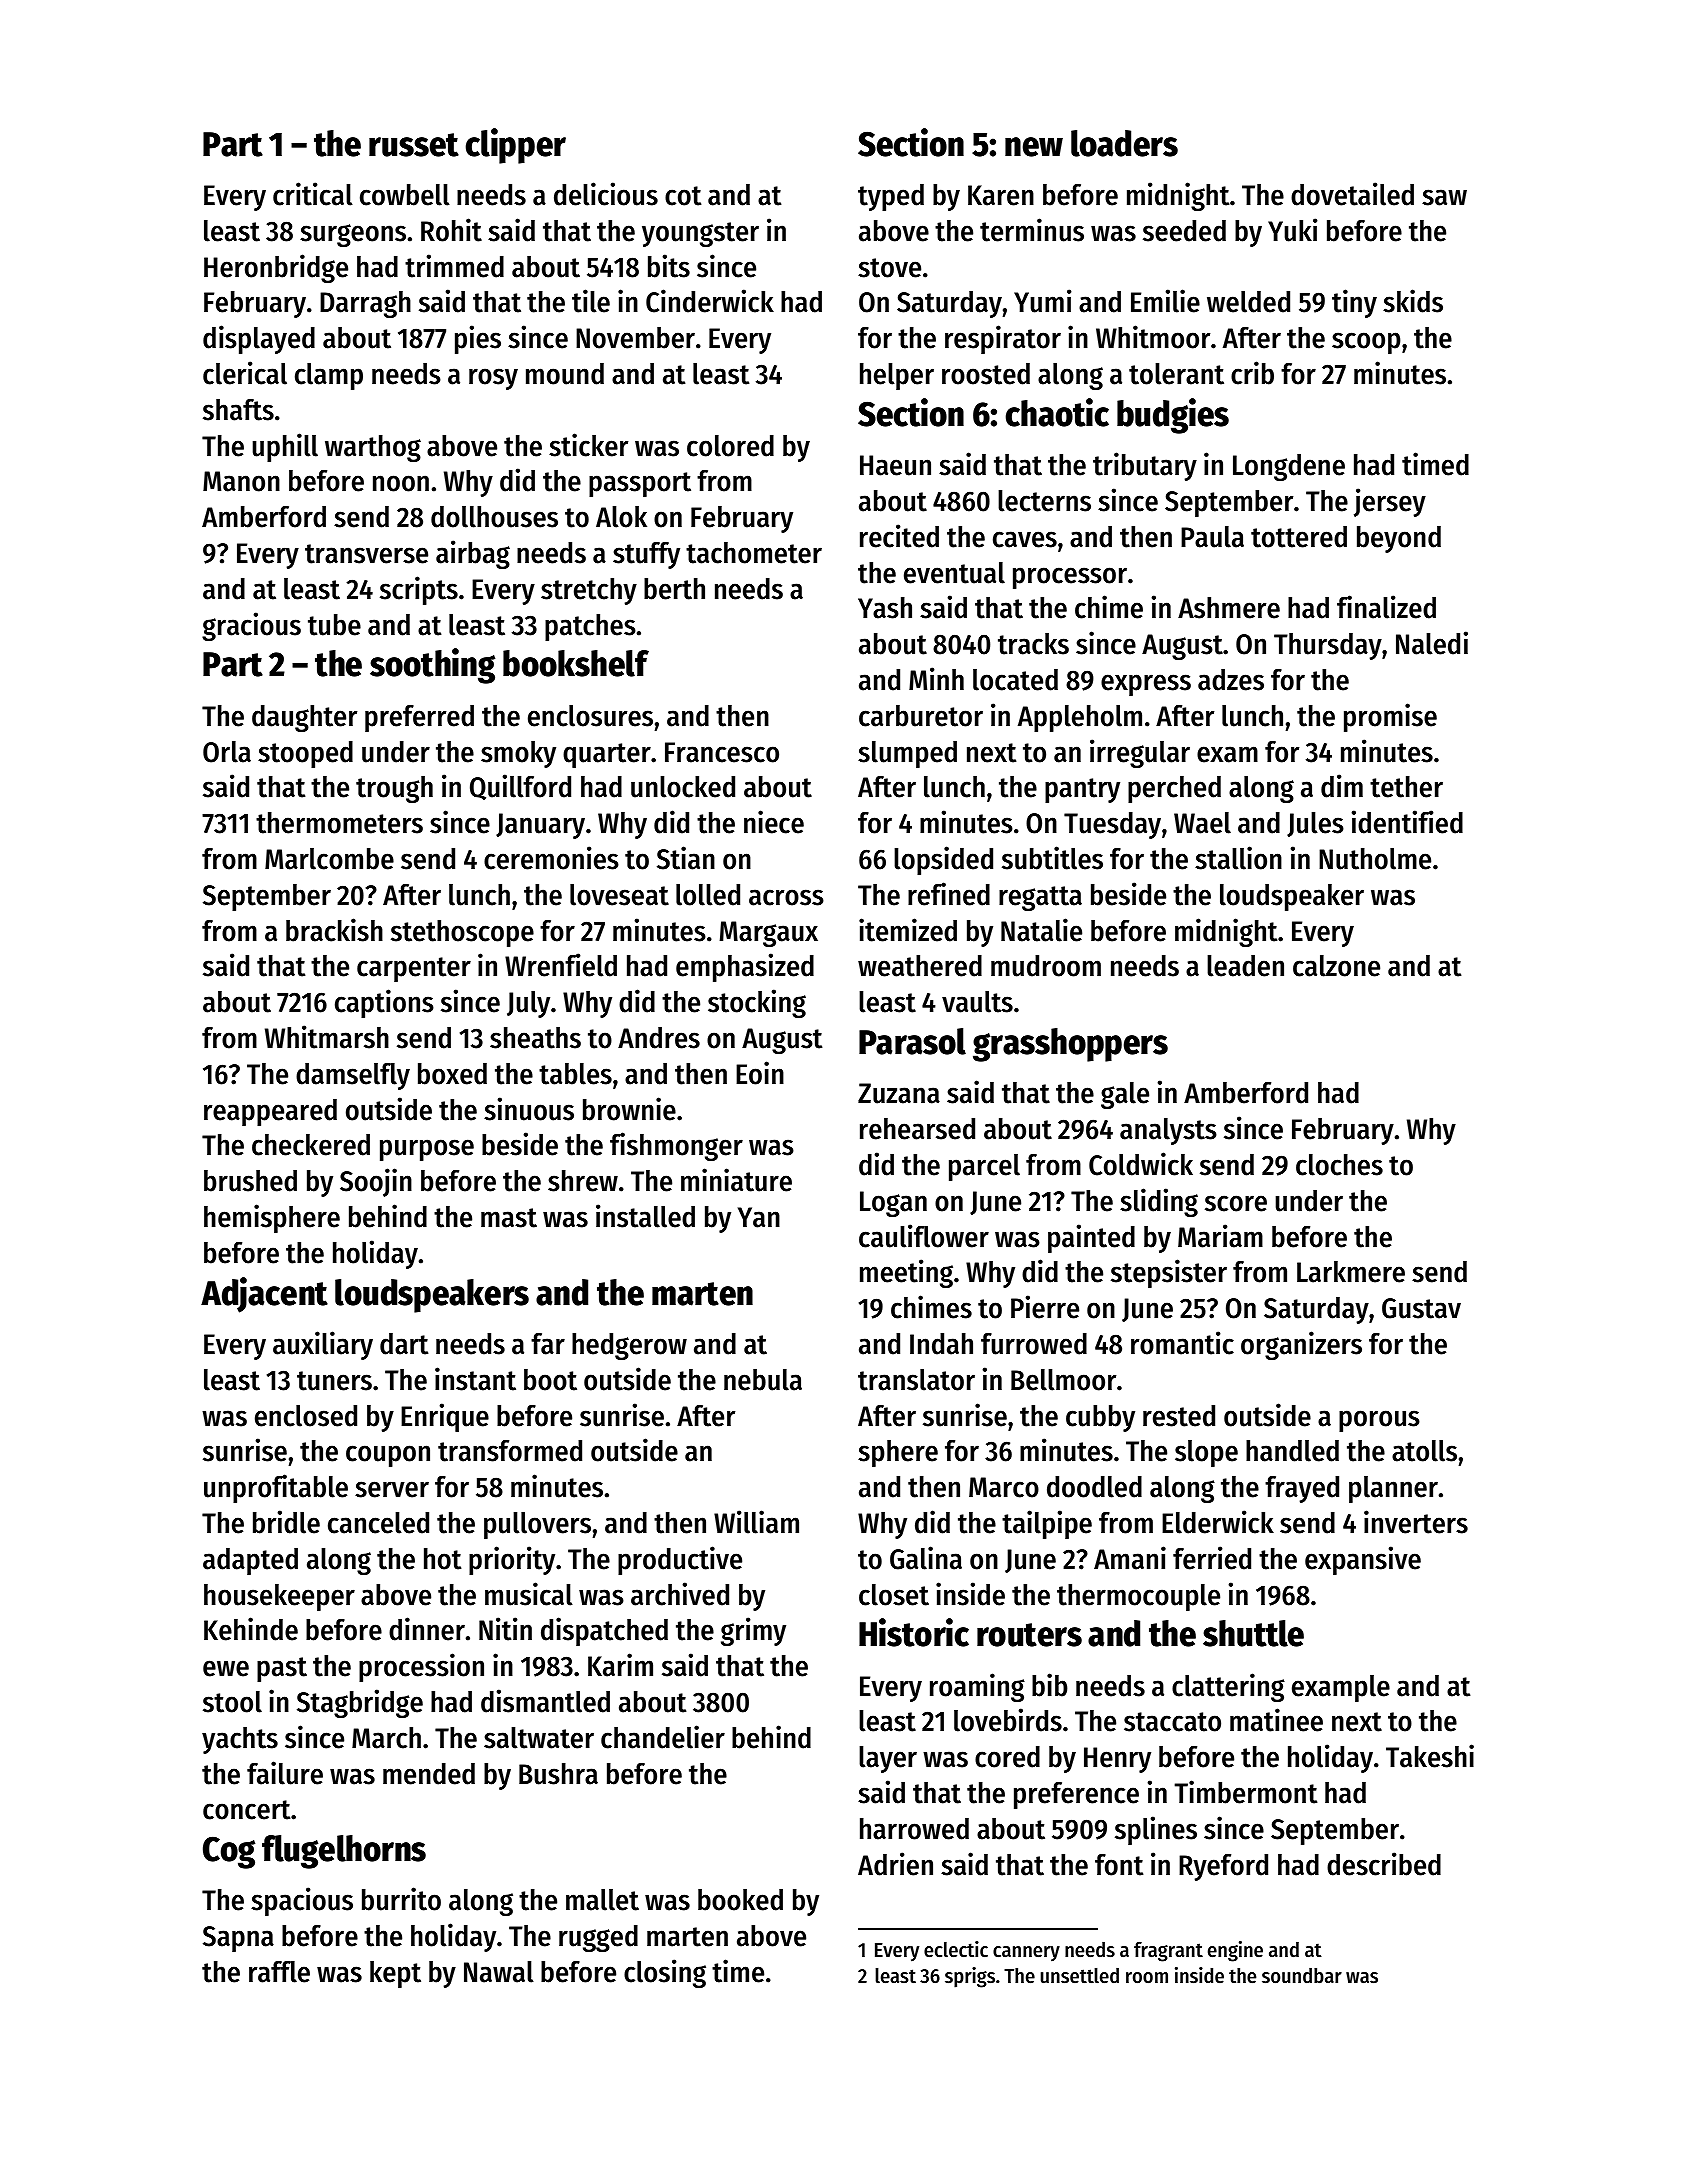 Image resolution: width=1683 pixels, height=2178 pixels. Describe the element at coordinates (1430, 1756) in the image. I see `Takeshi` at that location.
